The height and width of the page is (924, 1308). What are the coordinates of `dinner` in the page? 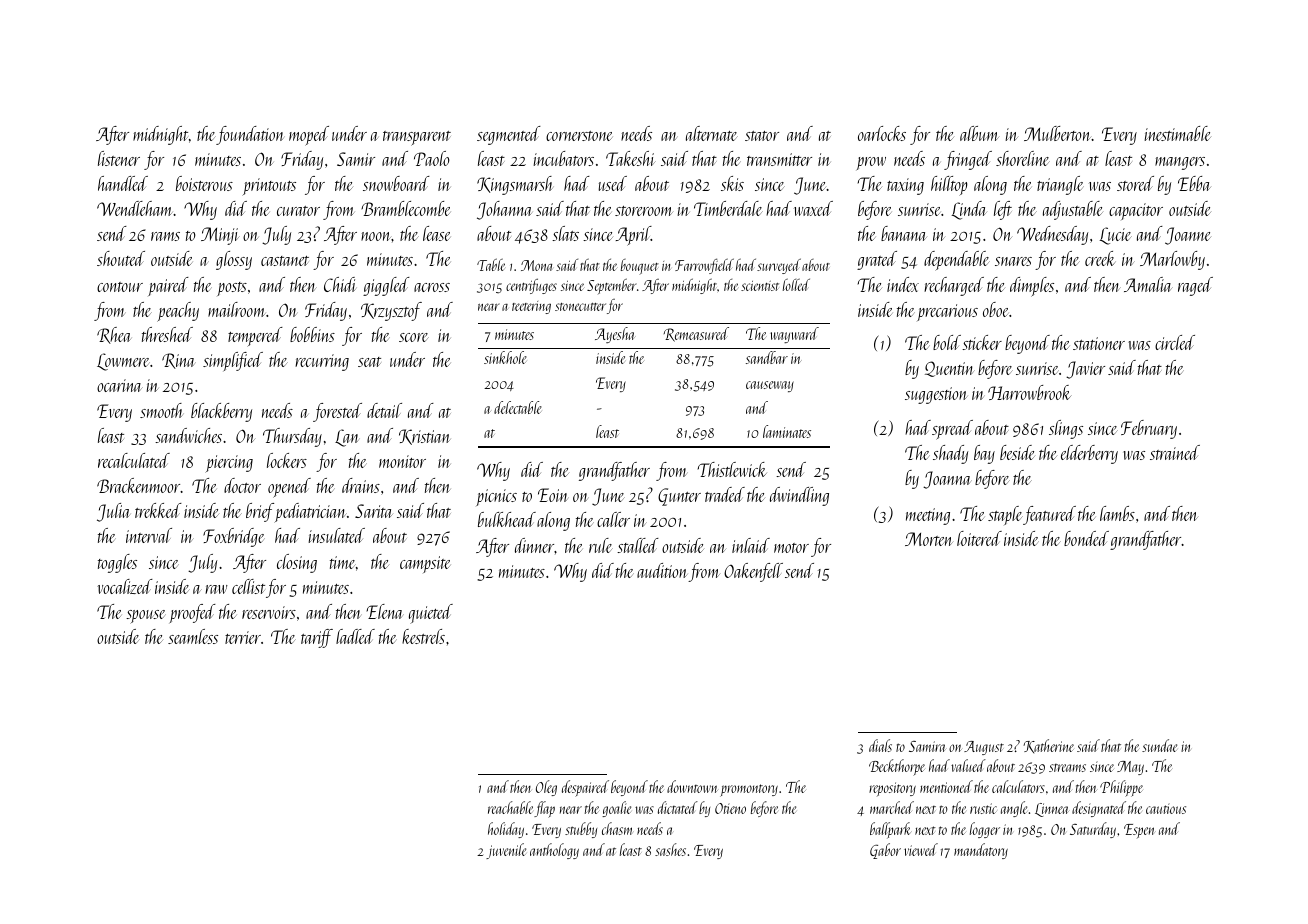 It's located at (534, 545).
